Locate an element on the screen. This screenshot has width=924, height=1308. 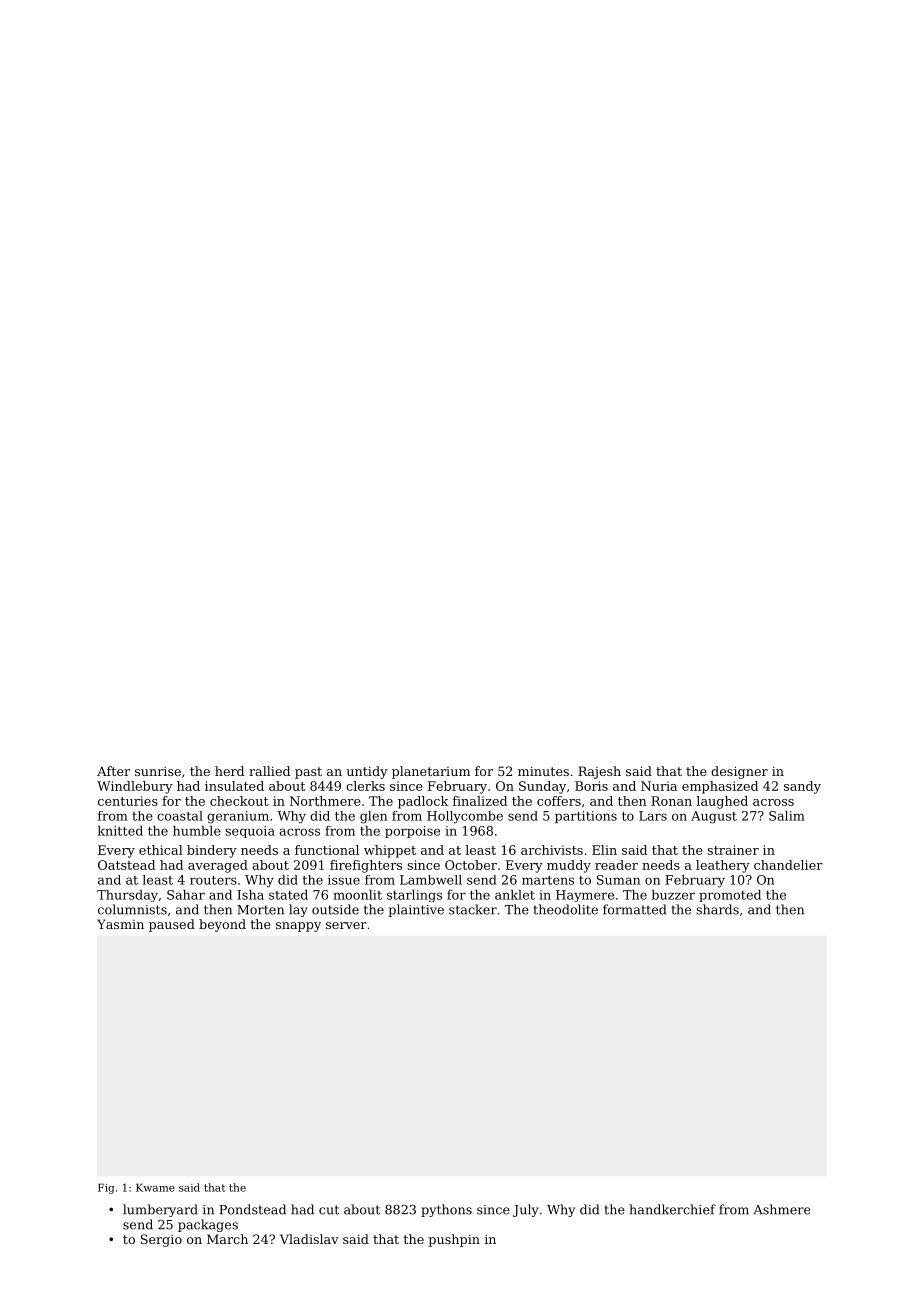
Rajesh is located at coordinates (599, 772).
